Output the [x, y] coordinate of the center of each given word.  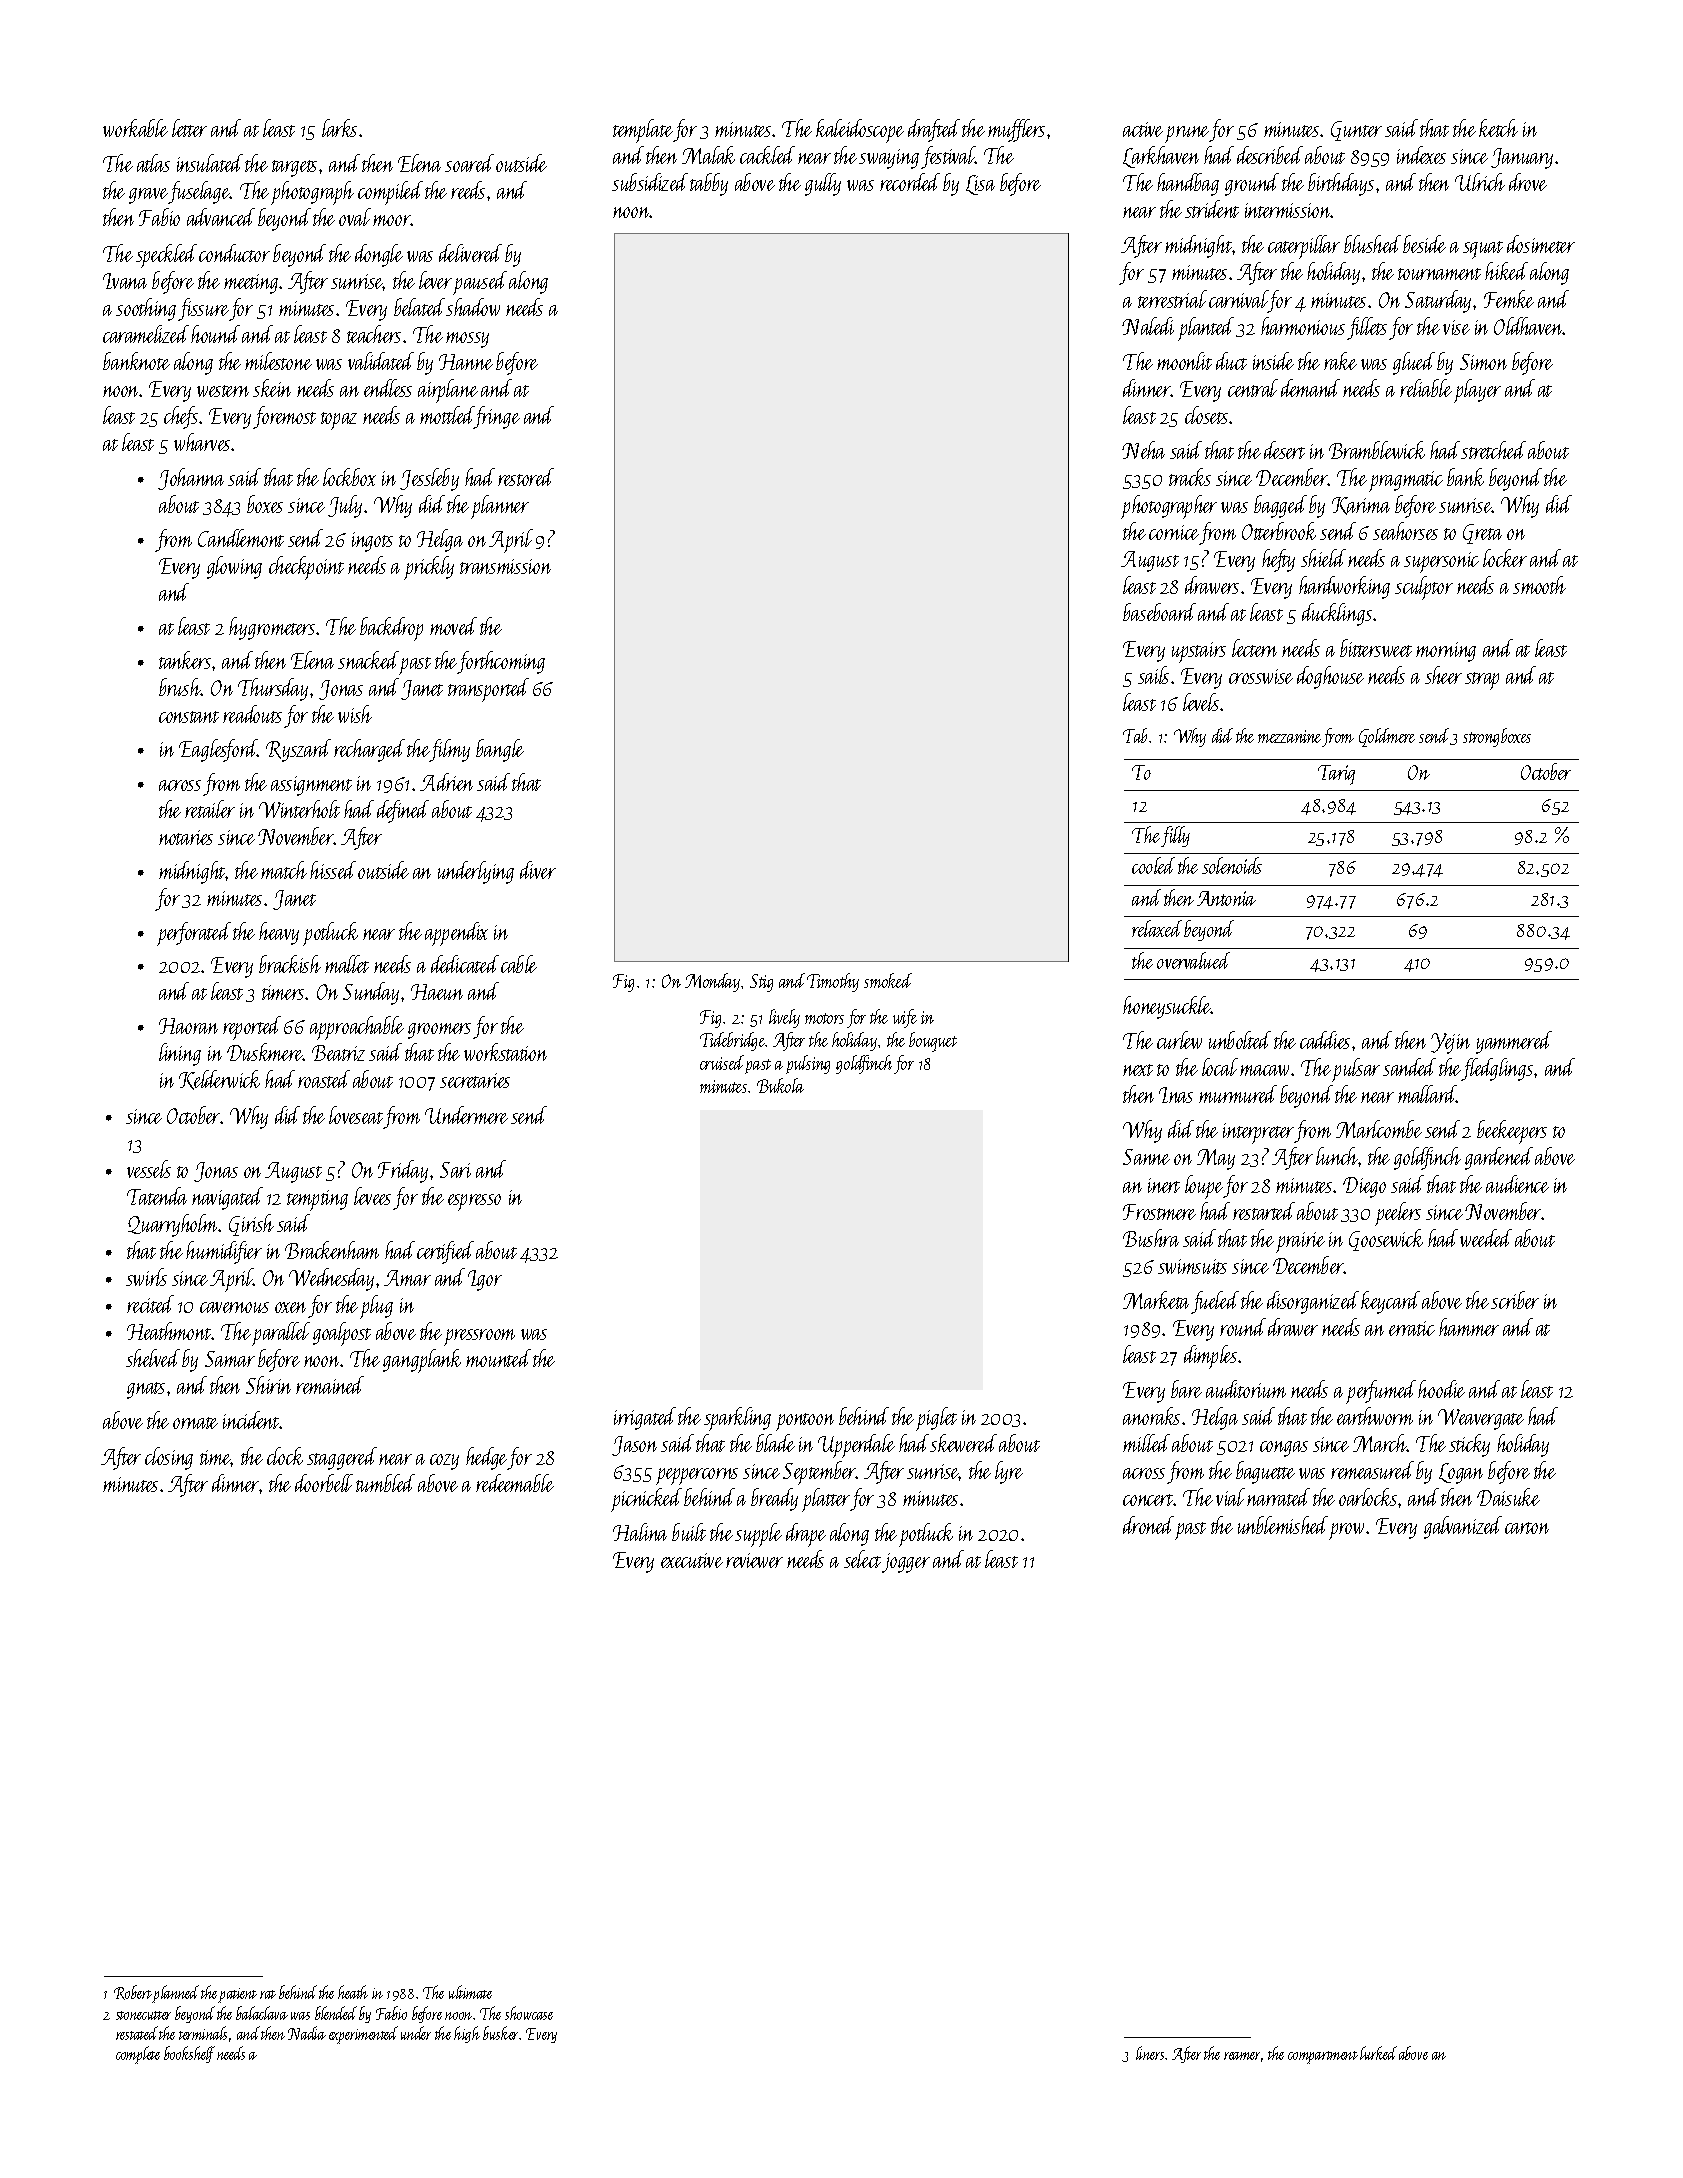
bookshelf [189, 2054]
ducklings [1337, 614]
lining [180, 1054]
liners [1150, 2053]
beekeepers [1512, 1132]
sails [1153, 675]
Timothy [833, 982]
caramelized [146, 334]
